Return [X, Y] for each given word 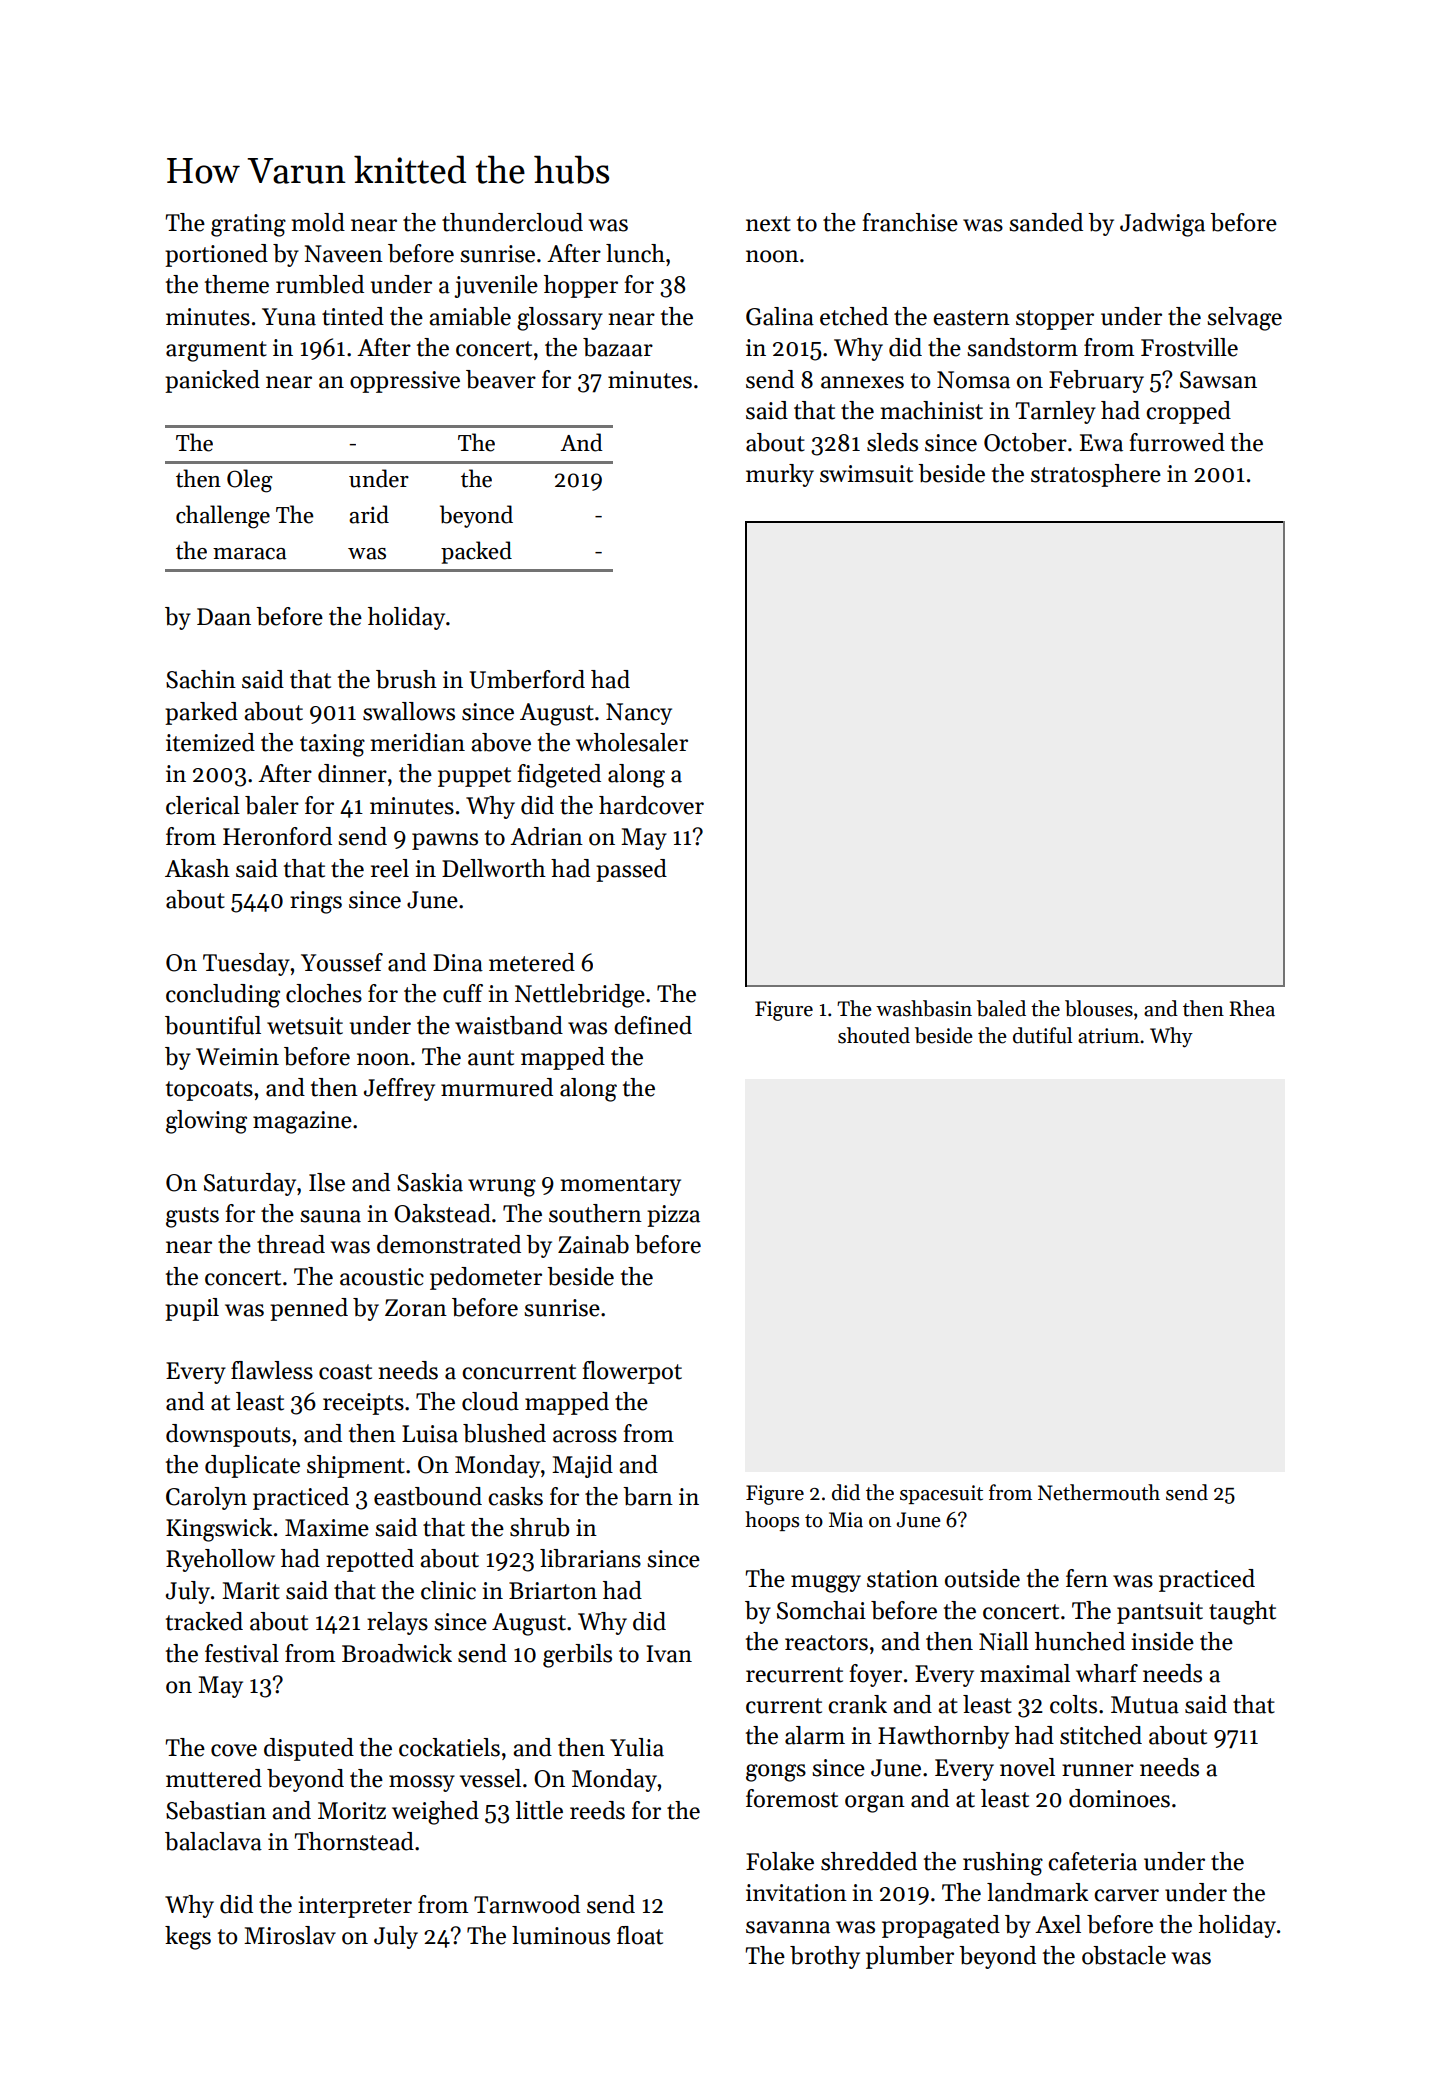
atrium [1108, 1036]
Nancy [639, 714]
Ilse [327, 1182]
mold [318, 222]
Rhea [1252, 1008]
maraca [250, 554]
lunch [635, 253]
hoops [772, 1521]
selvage [1244, 319]
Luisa [430, 1434]
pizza [673, 1216]
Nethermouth [1099, 1492]
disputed [309, 1749]
